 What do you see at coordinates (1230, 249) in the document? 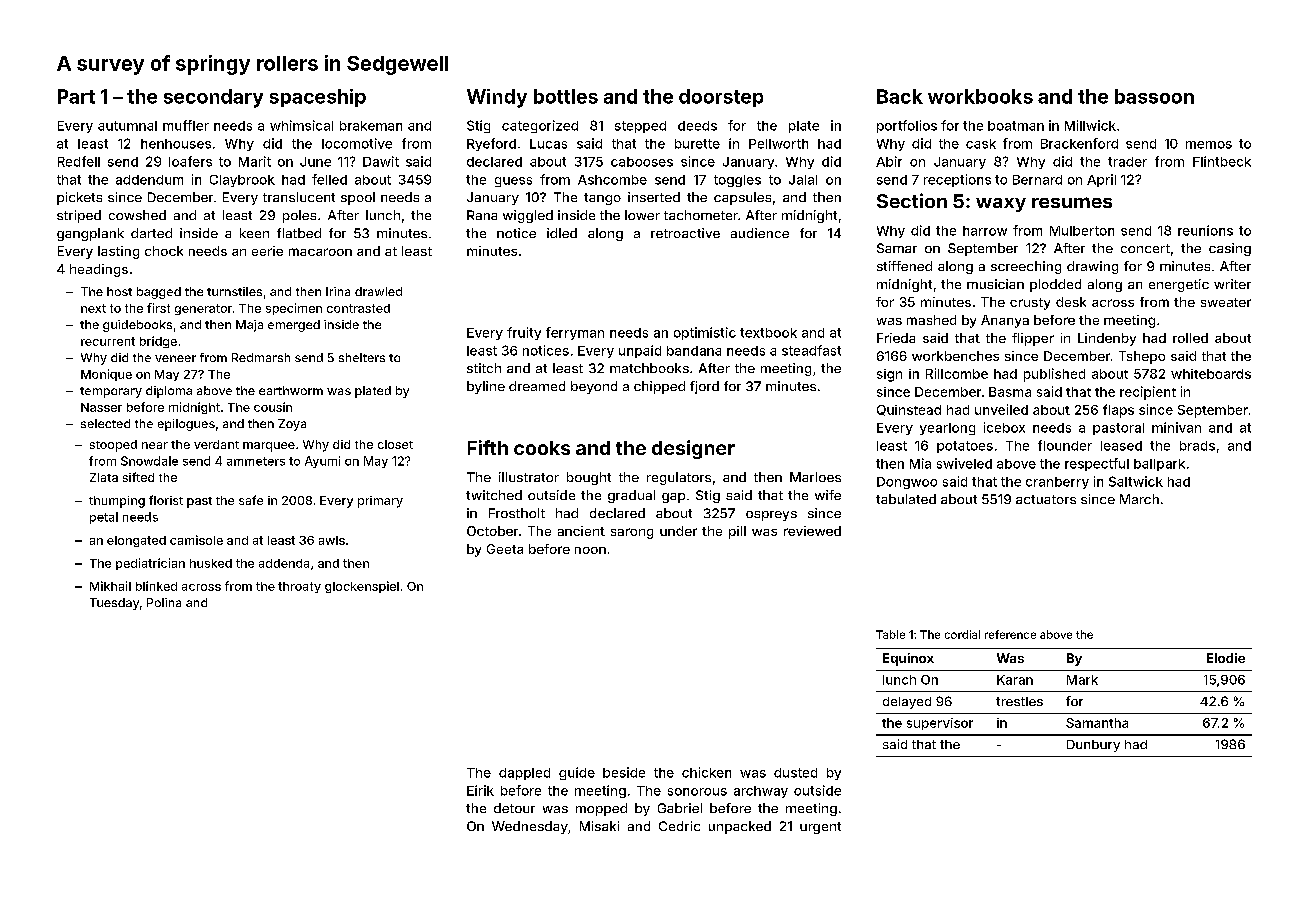
I see `casing` at bounding box center [1230, 249].
